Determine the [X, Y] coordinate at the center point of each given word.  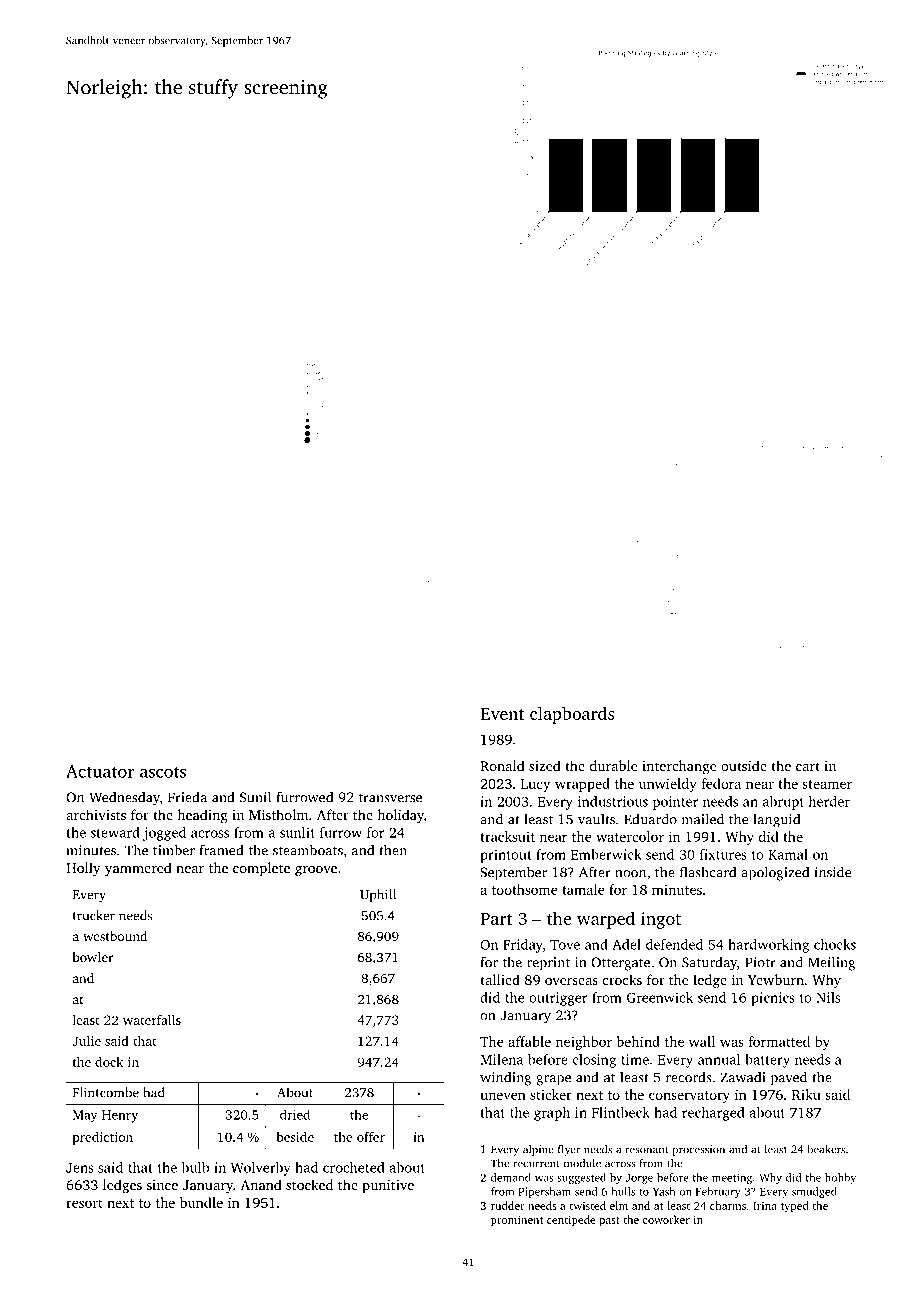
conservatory [689, 1097]
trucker [94, 915]
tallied [500, 979]
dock [109, 1062]
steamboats [308, 850]
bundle [201, 1202]
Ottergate [620, 964]
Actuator [100, 771]
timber [174, 850]
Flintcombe [106, 1092]
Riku [806, 1094]
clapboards [572, 715]
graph [552, 1114]
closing [594, 1061]
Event [502, 714]
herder [829, 801]
